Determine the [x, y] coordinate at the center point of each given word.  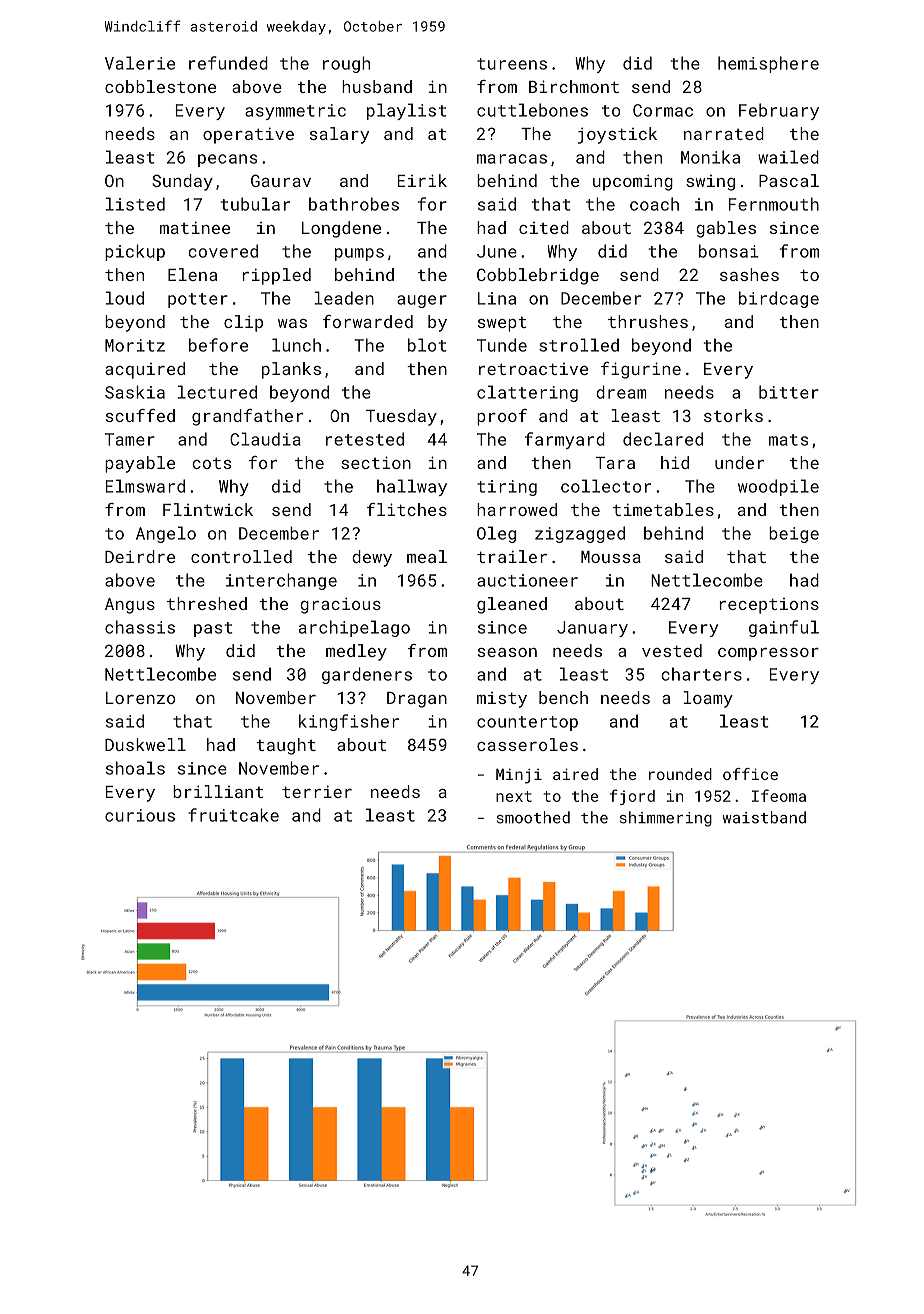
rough [346, 64]
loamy [708, 699]
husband [377, 86]
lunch [296, 345]
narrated [724, 133]
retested [365, 439]
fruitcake [233, 815]
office [750, 774]
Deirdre [140, 556]
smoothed [533, 817]
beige [794, 534]
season [507, 652]
